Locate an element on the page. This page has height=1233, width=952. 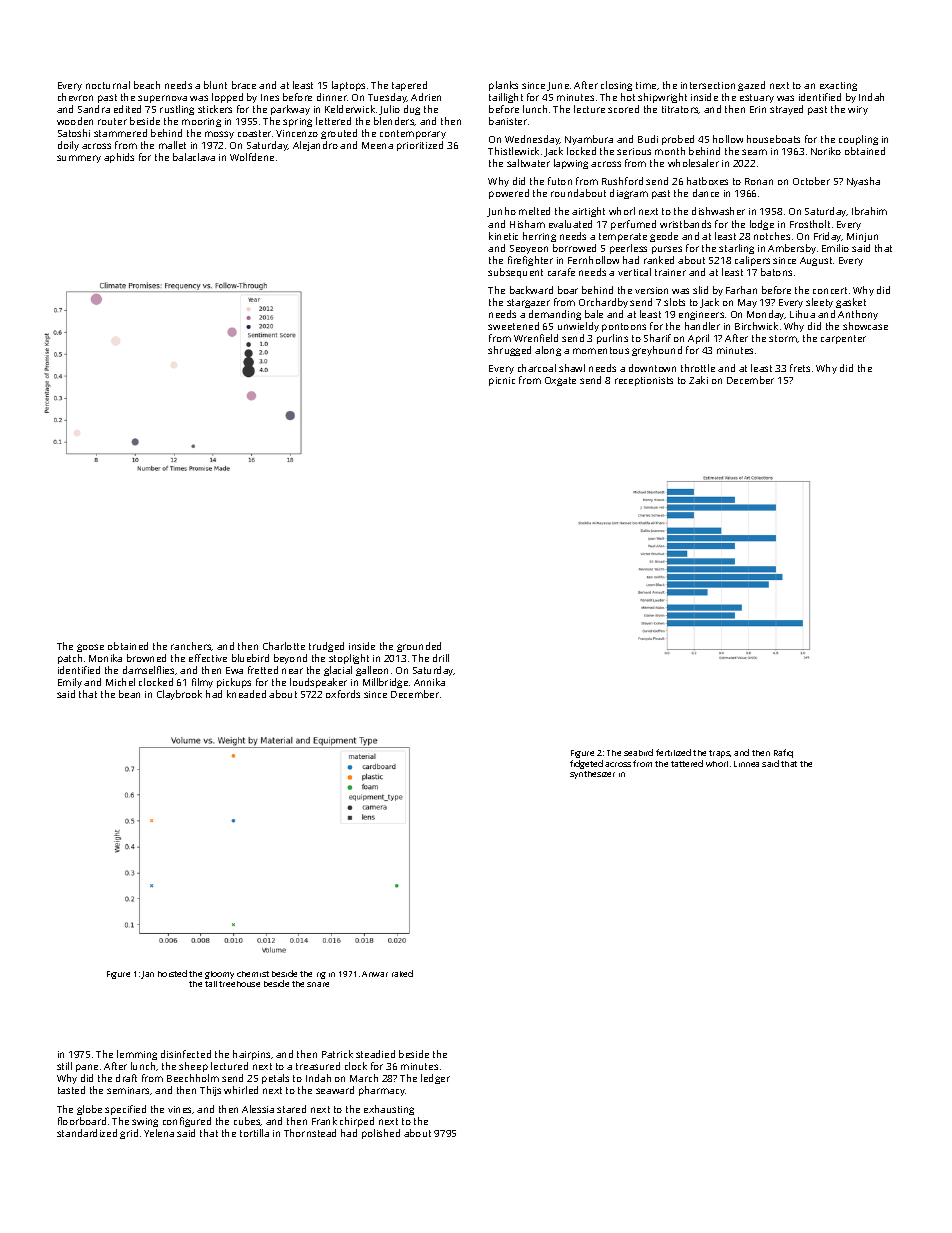
filmy is located at coordinates (202, 683).
